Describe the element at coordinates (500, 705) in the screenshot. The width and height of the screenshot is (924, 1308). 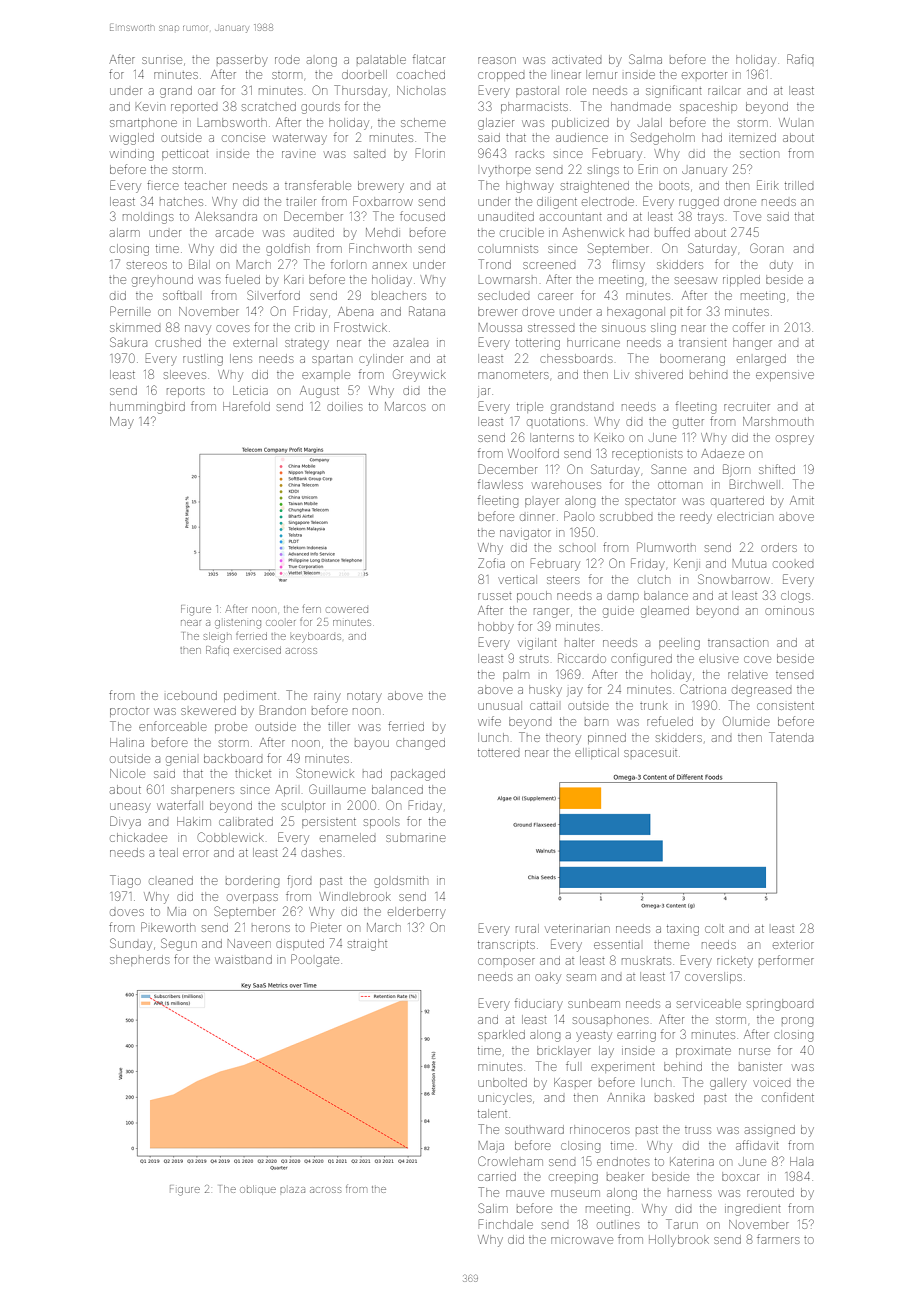
I see `unusual` at that location.
